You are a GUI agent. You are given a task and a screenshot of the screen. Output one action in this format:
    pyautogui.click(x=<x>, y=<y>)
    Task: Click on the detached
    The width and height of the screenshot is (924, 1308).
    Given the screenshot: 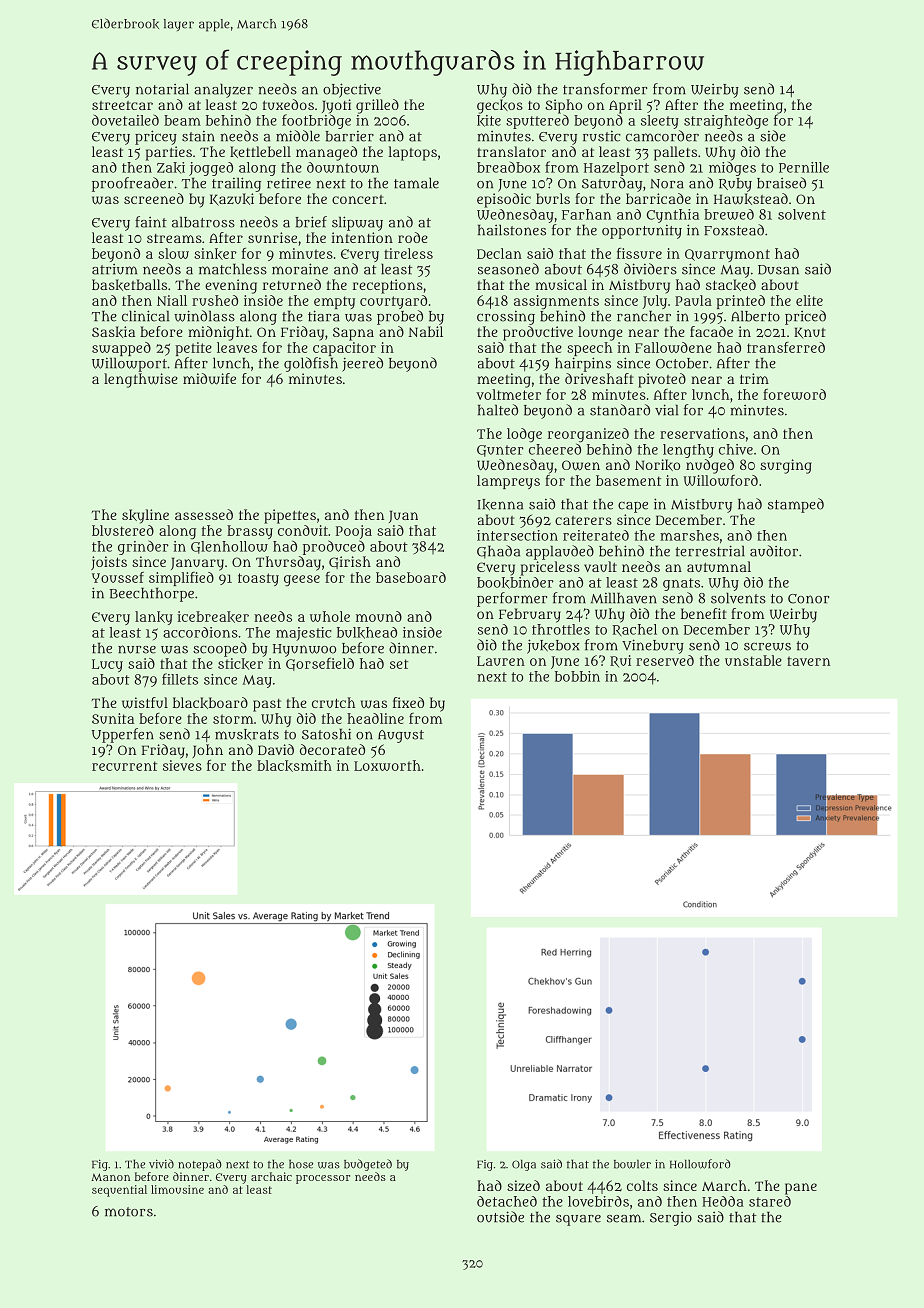 What is the action you would take?
    pyautogui.click(x=507, y=1201)
